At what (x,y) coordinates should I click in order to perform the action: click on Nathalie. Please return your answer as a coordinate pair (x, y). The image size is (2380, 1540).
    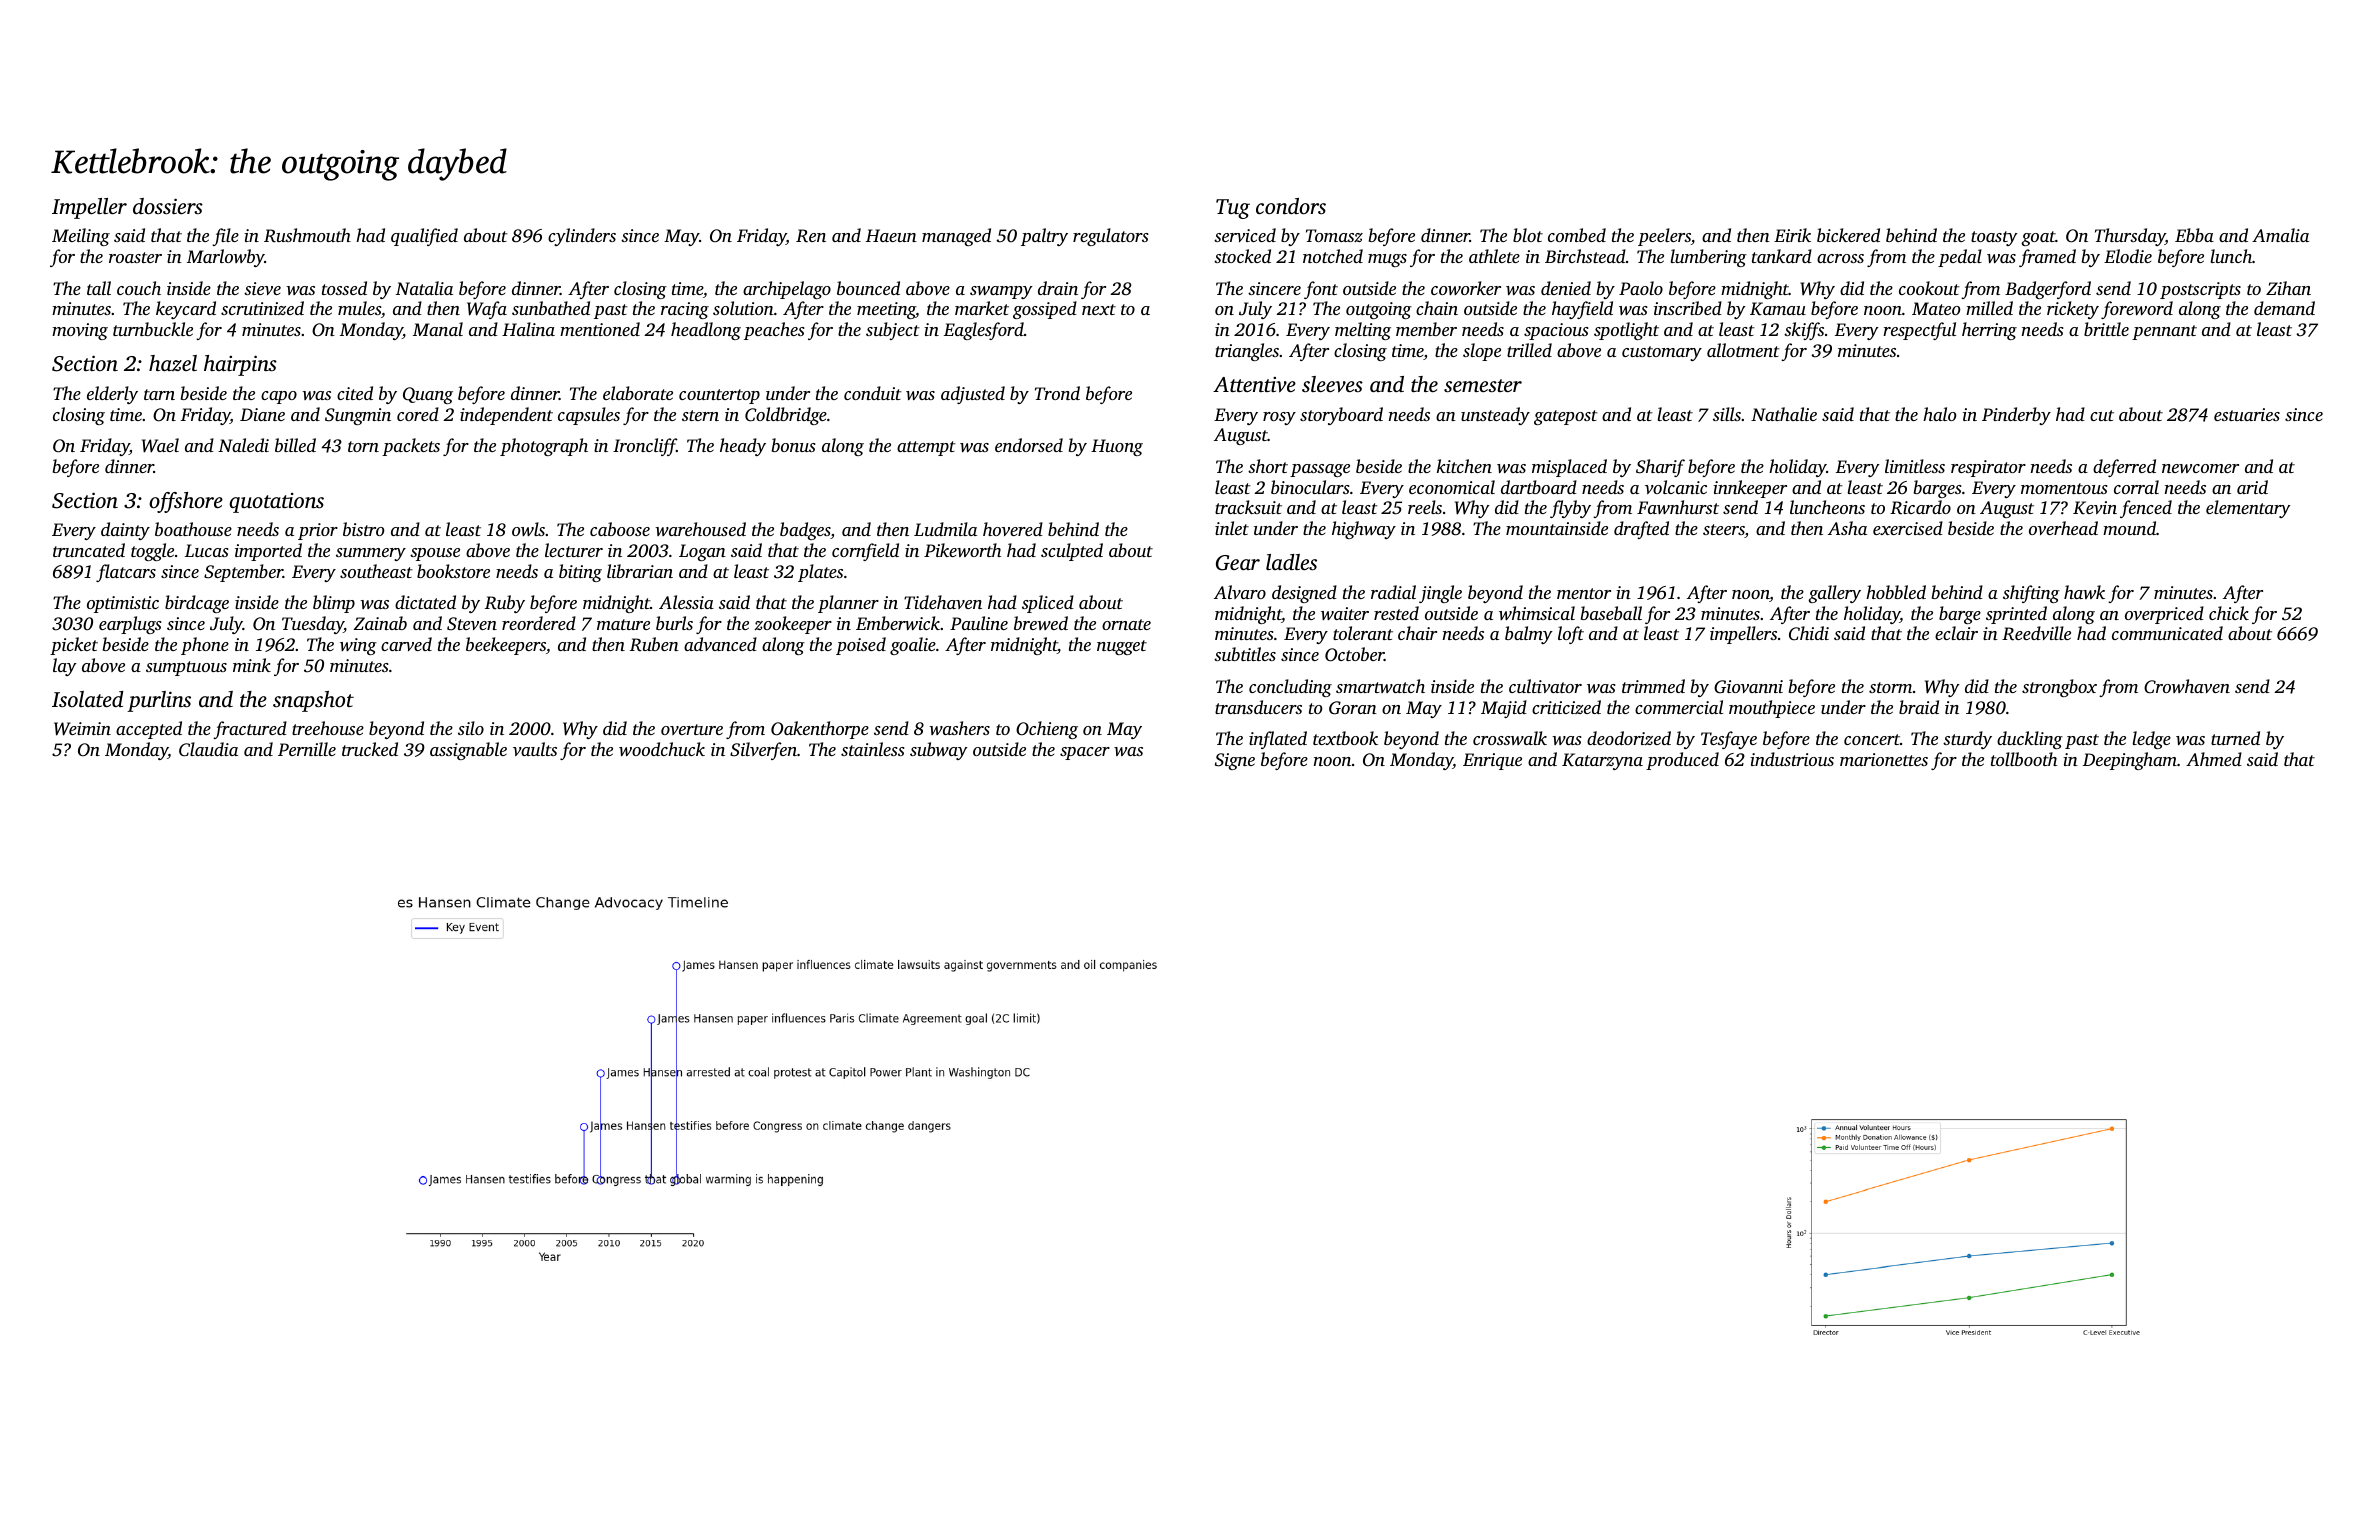
    Looking at the image, I should click on (1784, 414).
